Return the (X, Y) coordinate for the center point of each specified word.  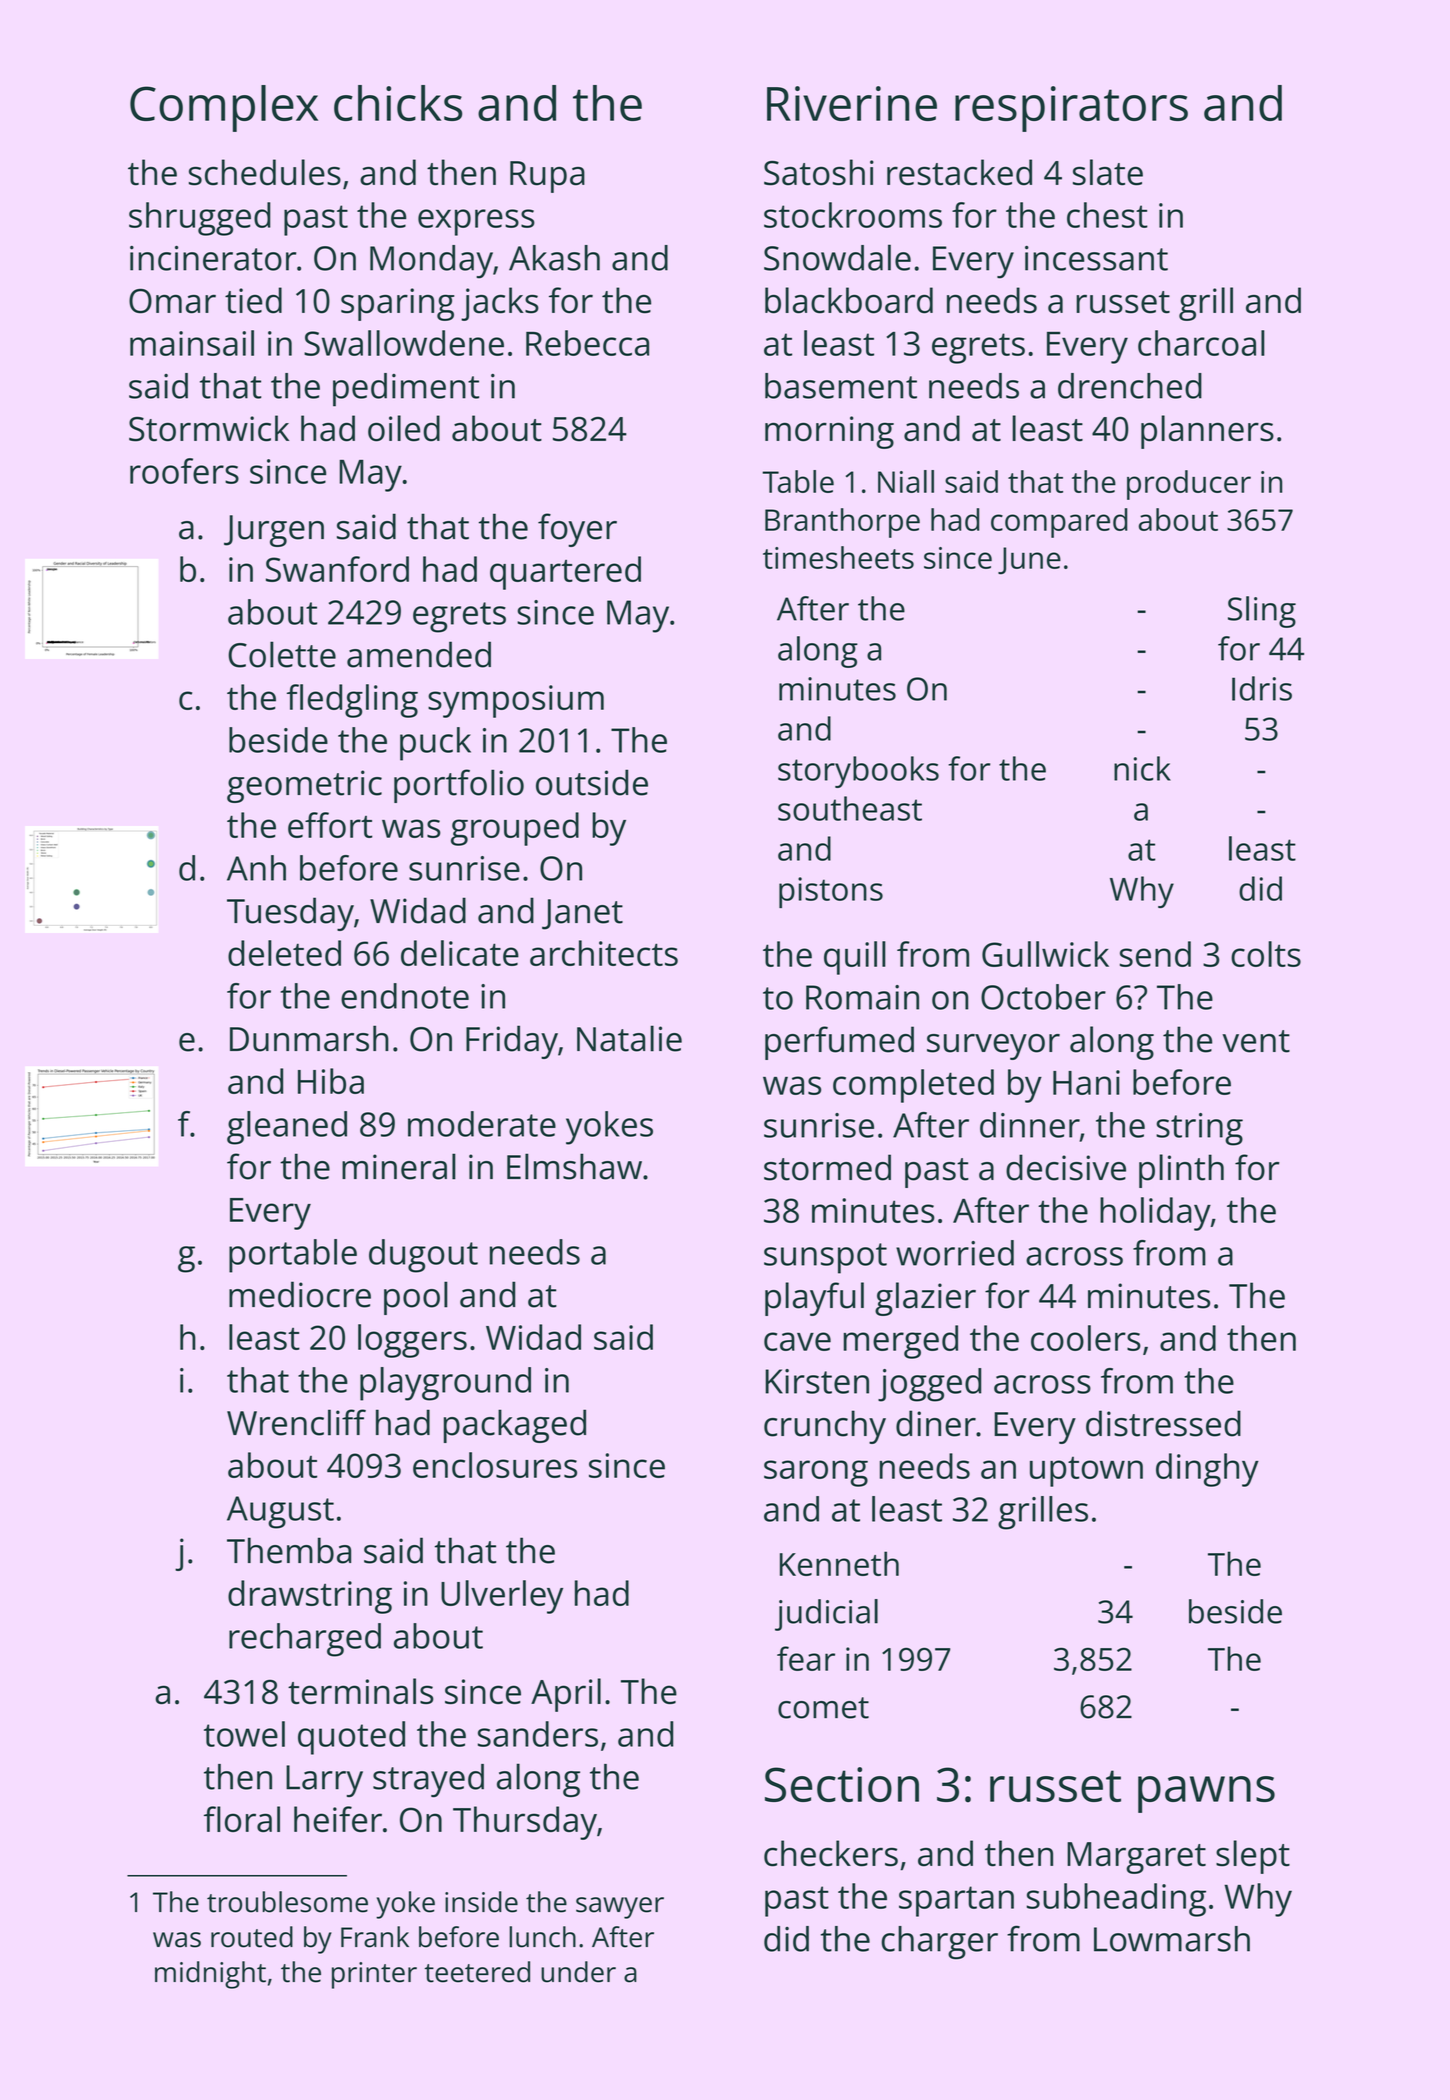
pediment (406, 390)
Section (842, 1784)
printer (374, 1975)
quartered (565, 573)
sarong (816, 1473)
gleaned (287, 1128)
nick (1142, 768)
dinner (1030, 1125)
